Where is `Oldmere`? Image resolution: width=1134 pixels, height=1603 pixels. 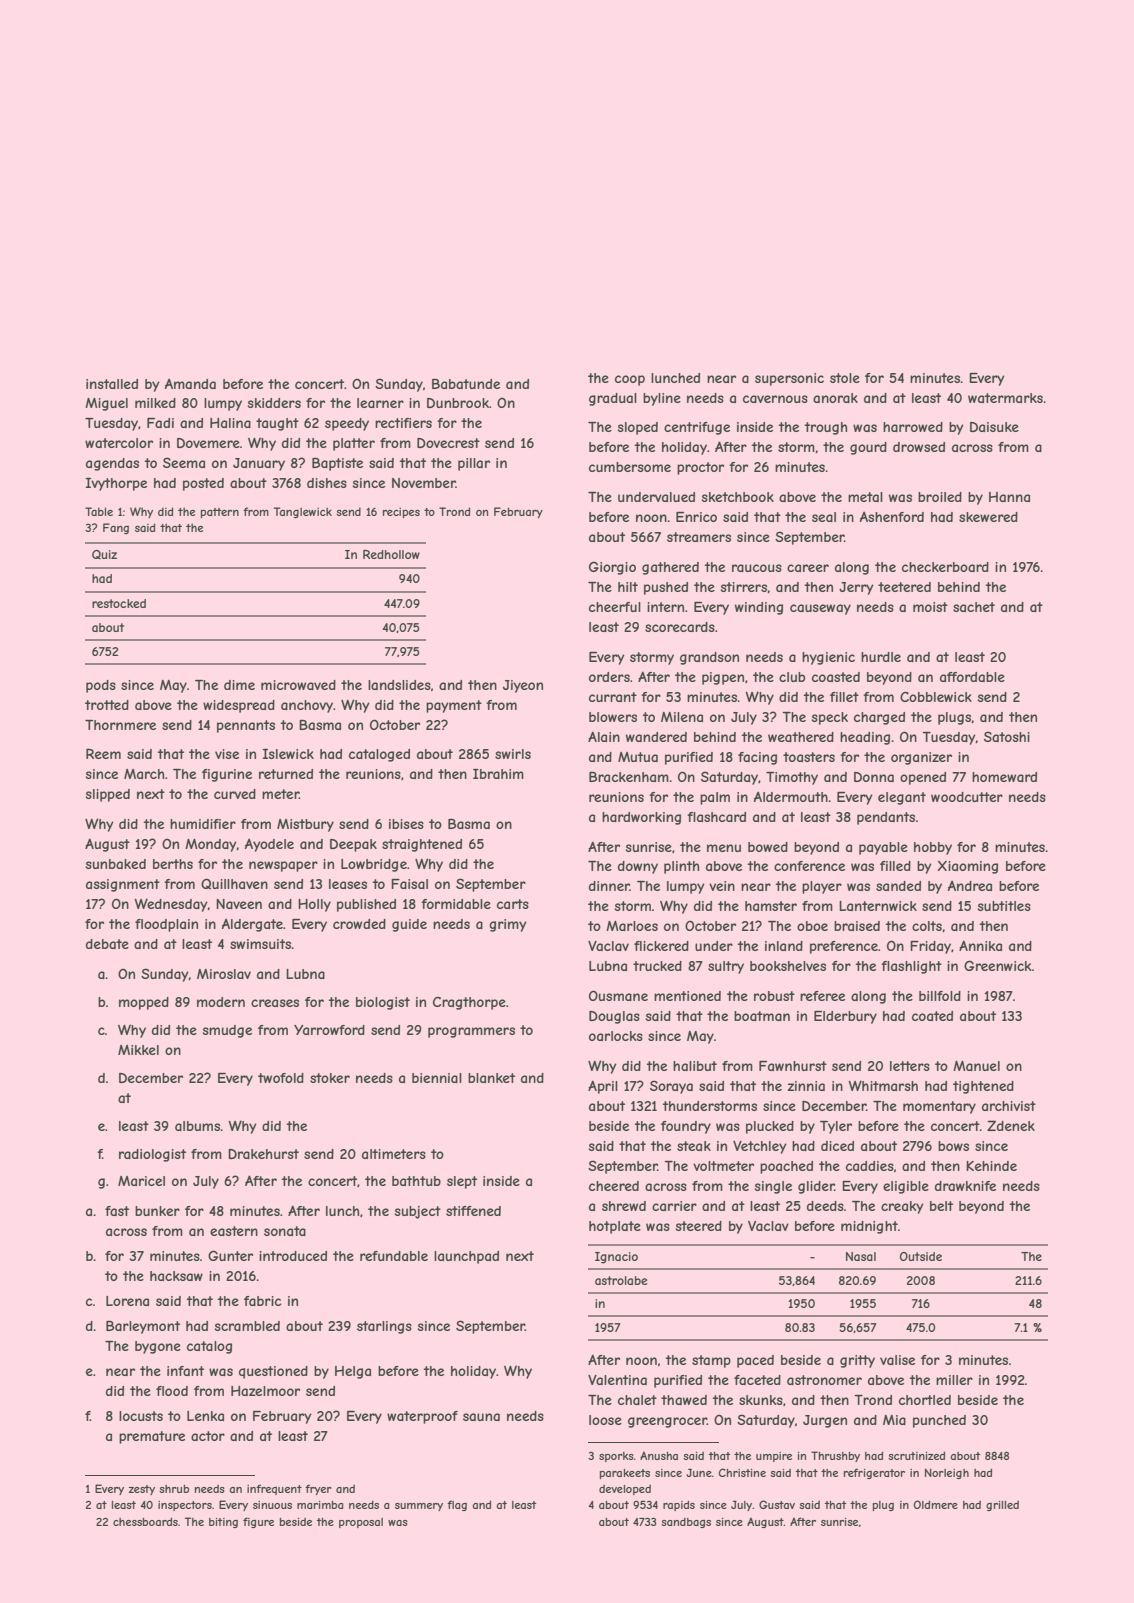
Oldmere is located at coordinates (936, 1504).
